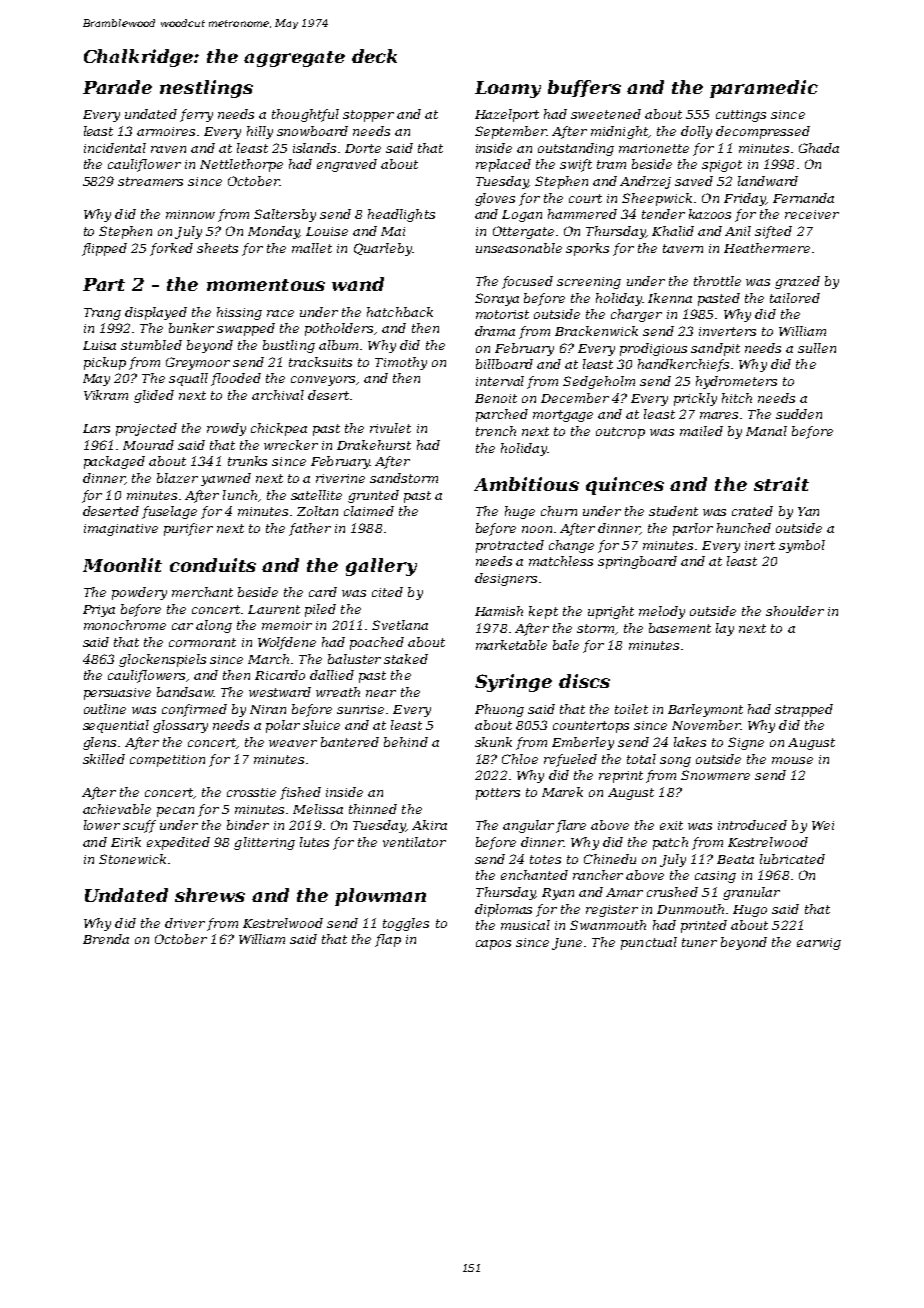  I want to click on paramedic, so click(764, 89).
